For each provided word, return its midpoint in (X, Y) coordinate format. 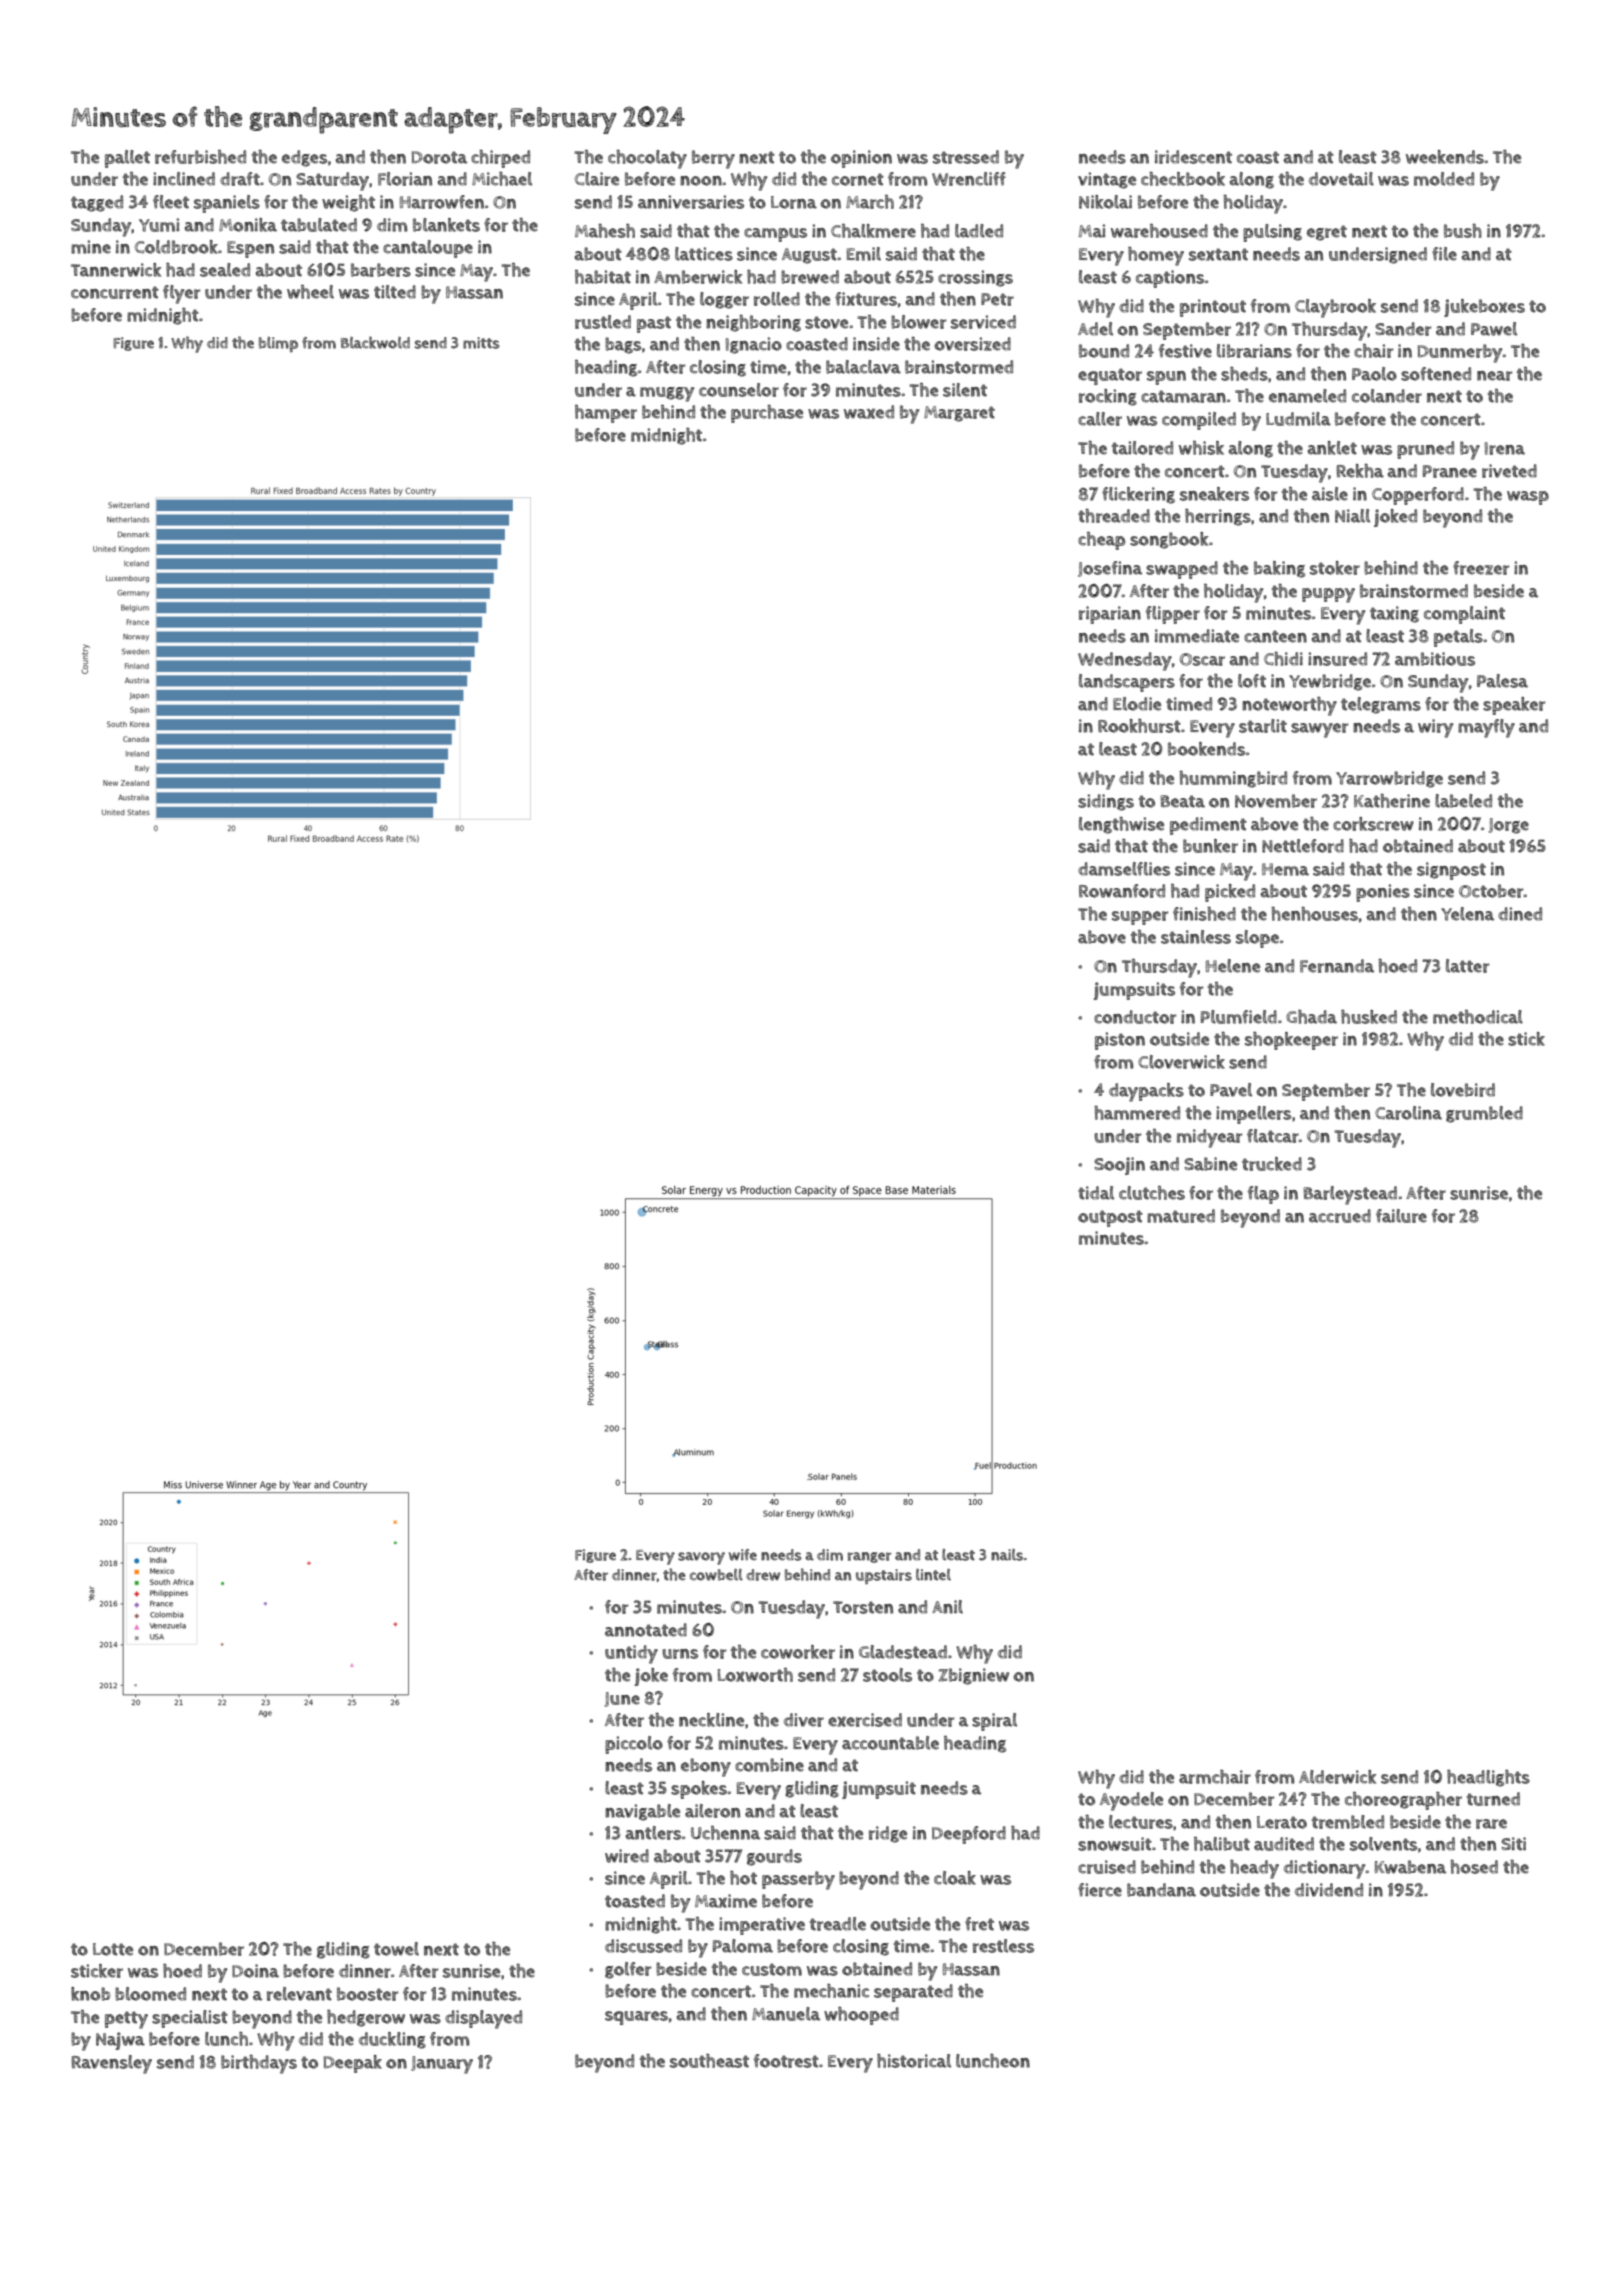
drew (763, 1575)
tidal (1096, 1193)
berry (713, 159)
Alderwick (1338, 1777)
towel (396, 1949)
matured (1181, 1216)
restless (1003, 1946)
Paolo (1374, 374)
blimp (278, 344)
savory (701, 1558)
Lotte (113, 1949)
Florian (405, 179)
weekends (1445, 157)
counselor (739, 390)
